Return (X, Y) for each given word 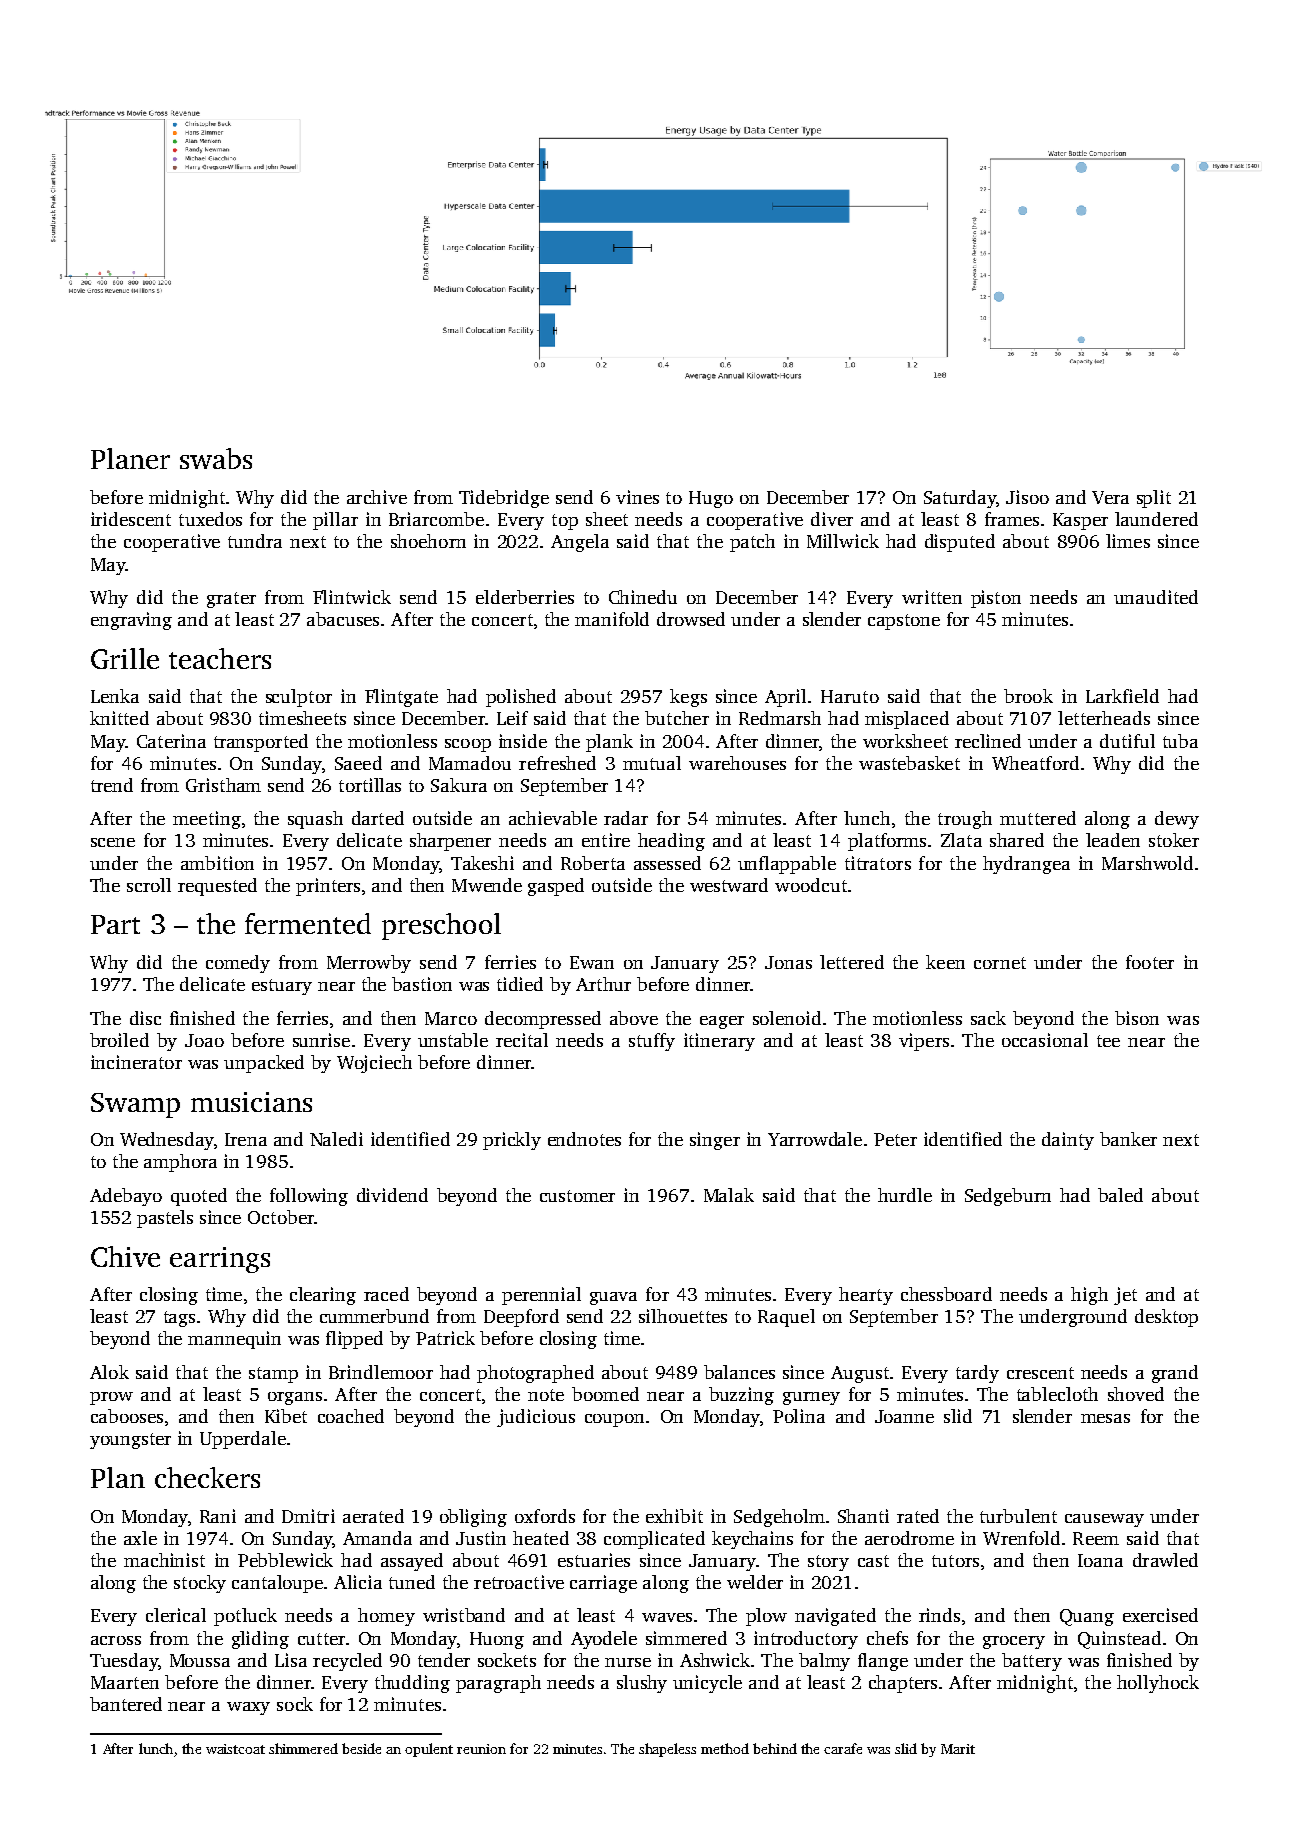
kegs (688, 698)
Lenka (115, 696)
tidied (520, 984)
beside (361, 1748)
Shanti (863, 1516)
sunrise (321, 1040)
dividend (392, 1195)
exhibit (674, 1516)
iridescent (131, 519)
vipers (924, 1042)
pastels (165, 1219)
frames (1012, 519)
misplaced (907, 720)
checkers (207, 1477)
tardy (977, 1374)
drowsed (691, 619)
